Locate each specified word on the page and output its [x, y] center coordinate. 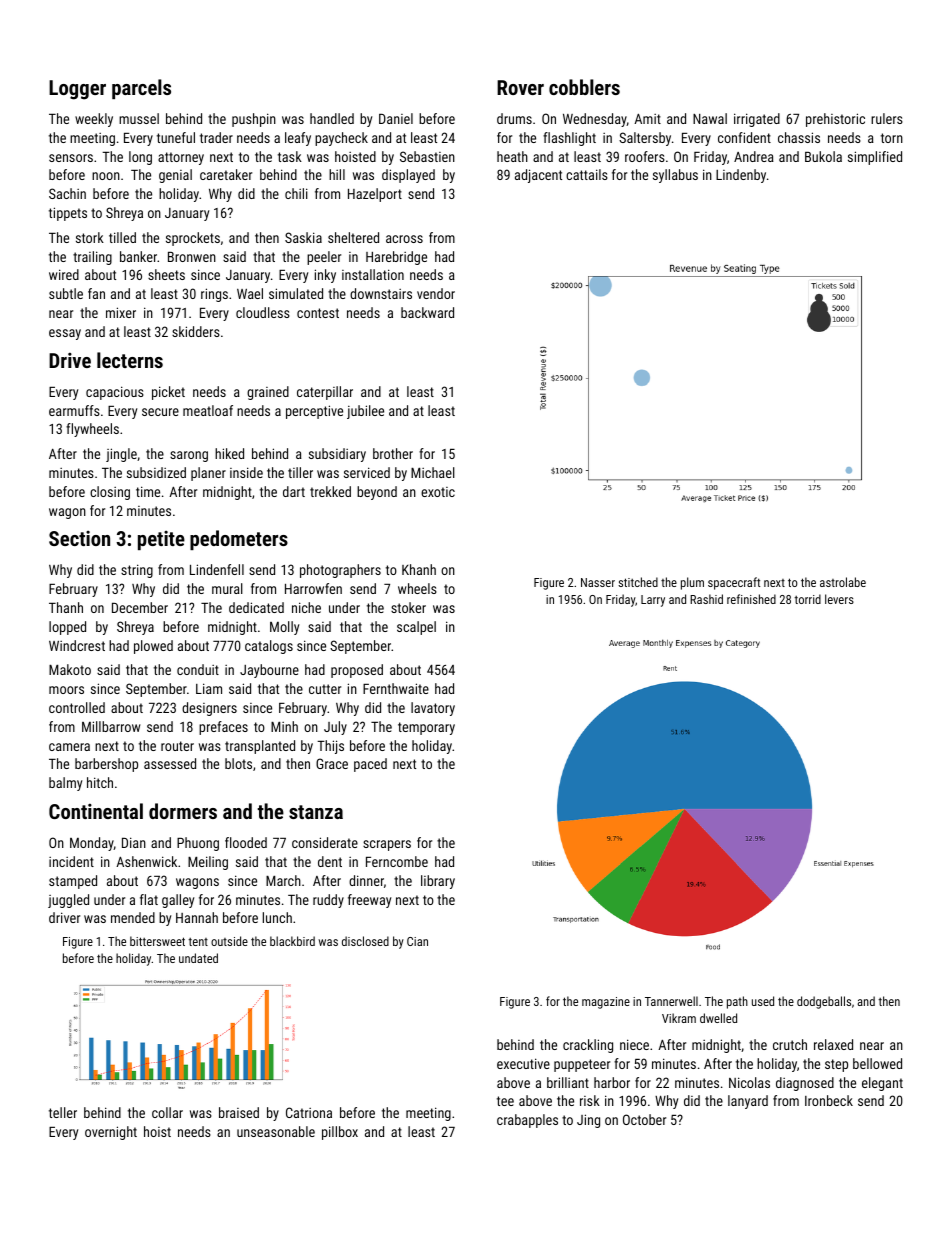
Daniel [396, 118]
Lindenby [741, 176]
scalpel [416, 628]
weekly [94, 120]
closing [110, 493]
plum [692, 583]
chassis [799, 137]
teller [63, 1112]
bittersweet [157, 941]
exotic [438, 492]
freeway [369, 901]
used [763, 1001]
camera [69, 747]
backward [427, 312]
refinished [751, 599]
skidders [196, 331]
